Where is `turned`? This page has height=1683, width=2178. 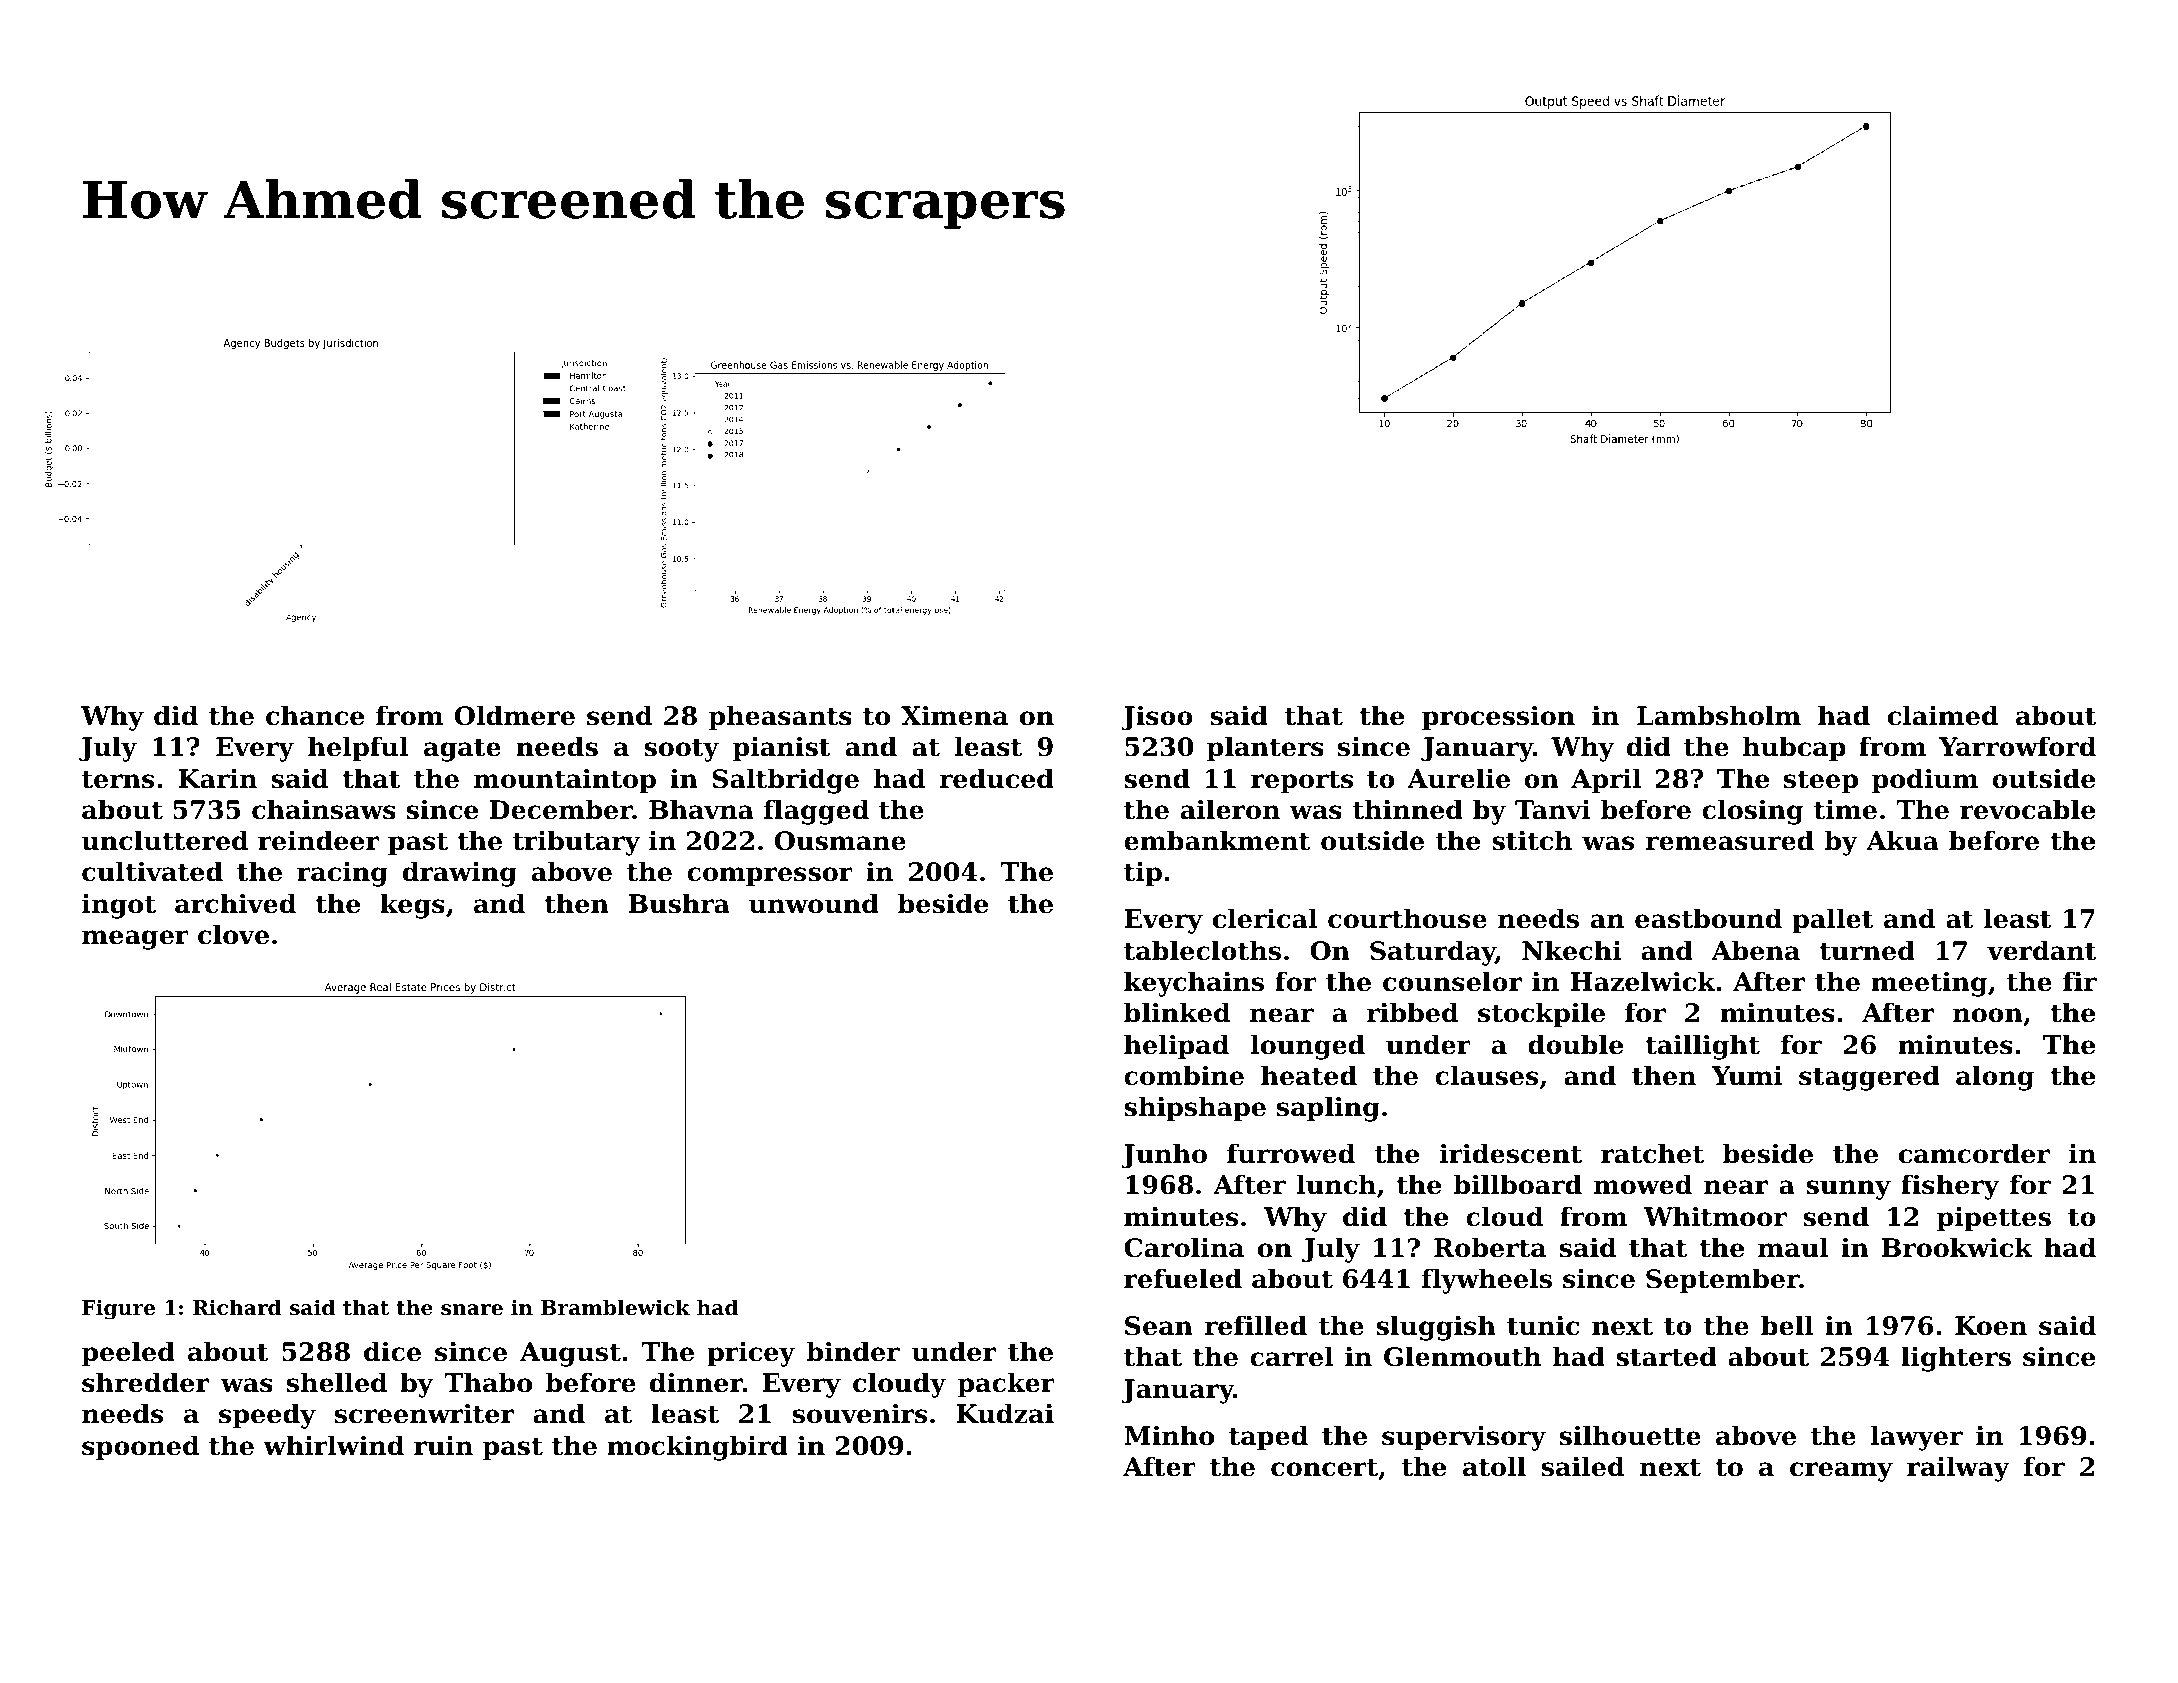
turned is located at coordinates (1867, 950).
